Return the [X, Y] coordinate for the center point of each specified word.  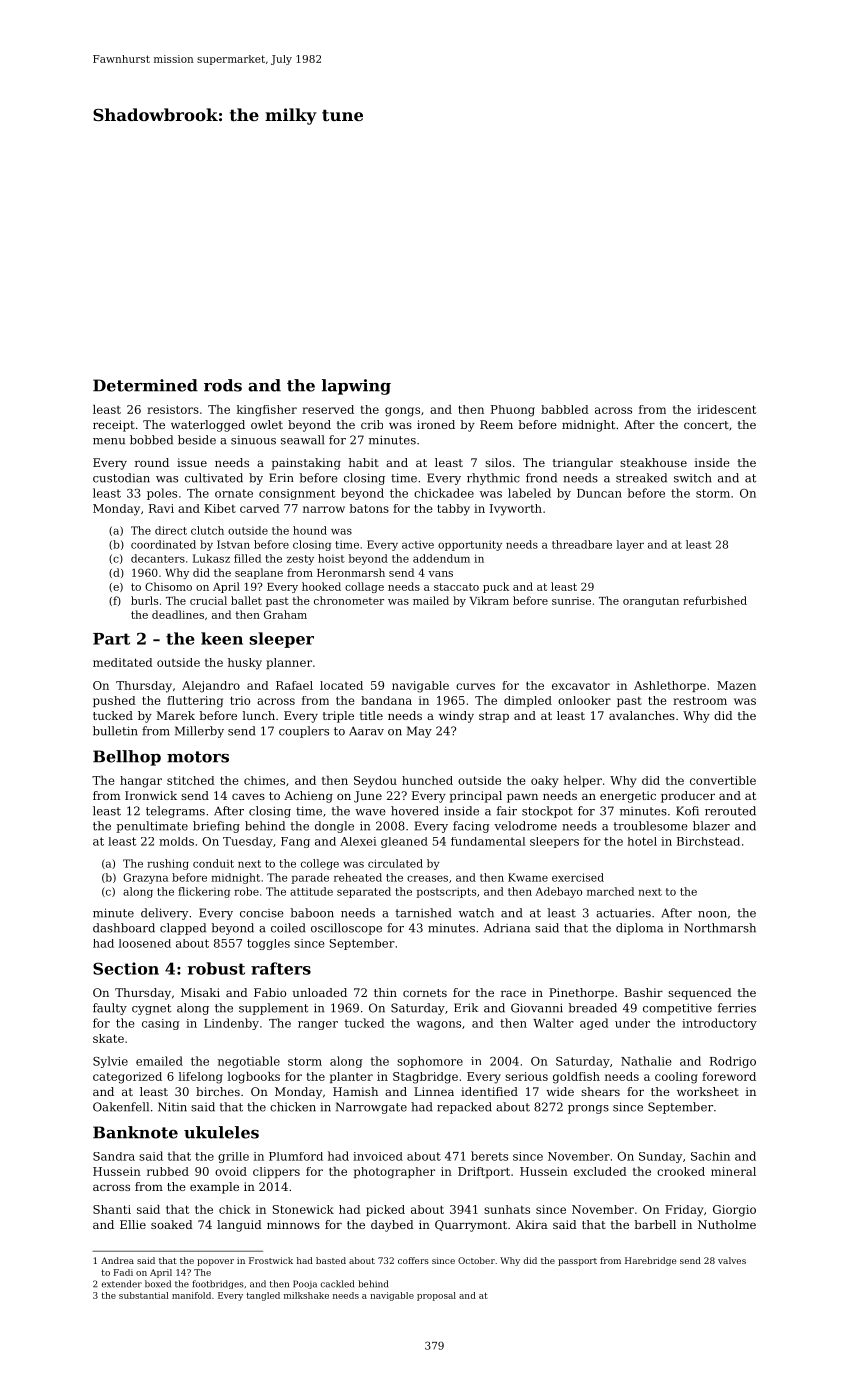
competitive [677, 1009]
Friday [684, 1211]
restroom [700, 700]
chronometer [349, 600]
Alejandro [211, 687]
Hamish [355, 1091]
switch [693, 478]
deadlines [178, 614]
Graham [285, 614]
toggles [268, 944]
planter [351, 1077]
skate [108, 1038]
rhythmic [493, 479]
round [152, 462]
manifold [191, 1295]
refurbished [715, 600]
